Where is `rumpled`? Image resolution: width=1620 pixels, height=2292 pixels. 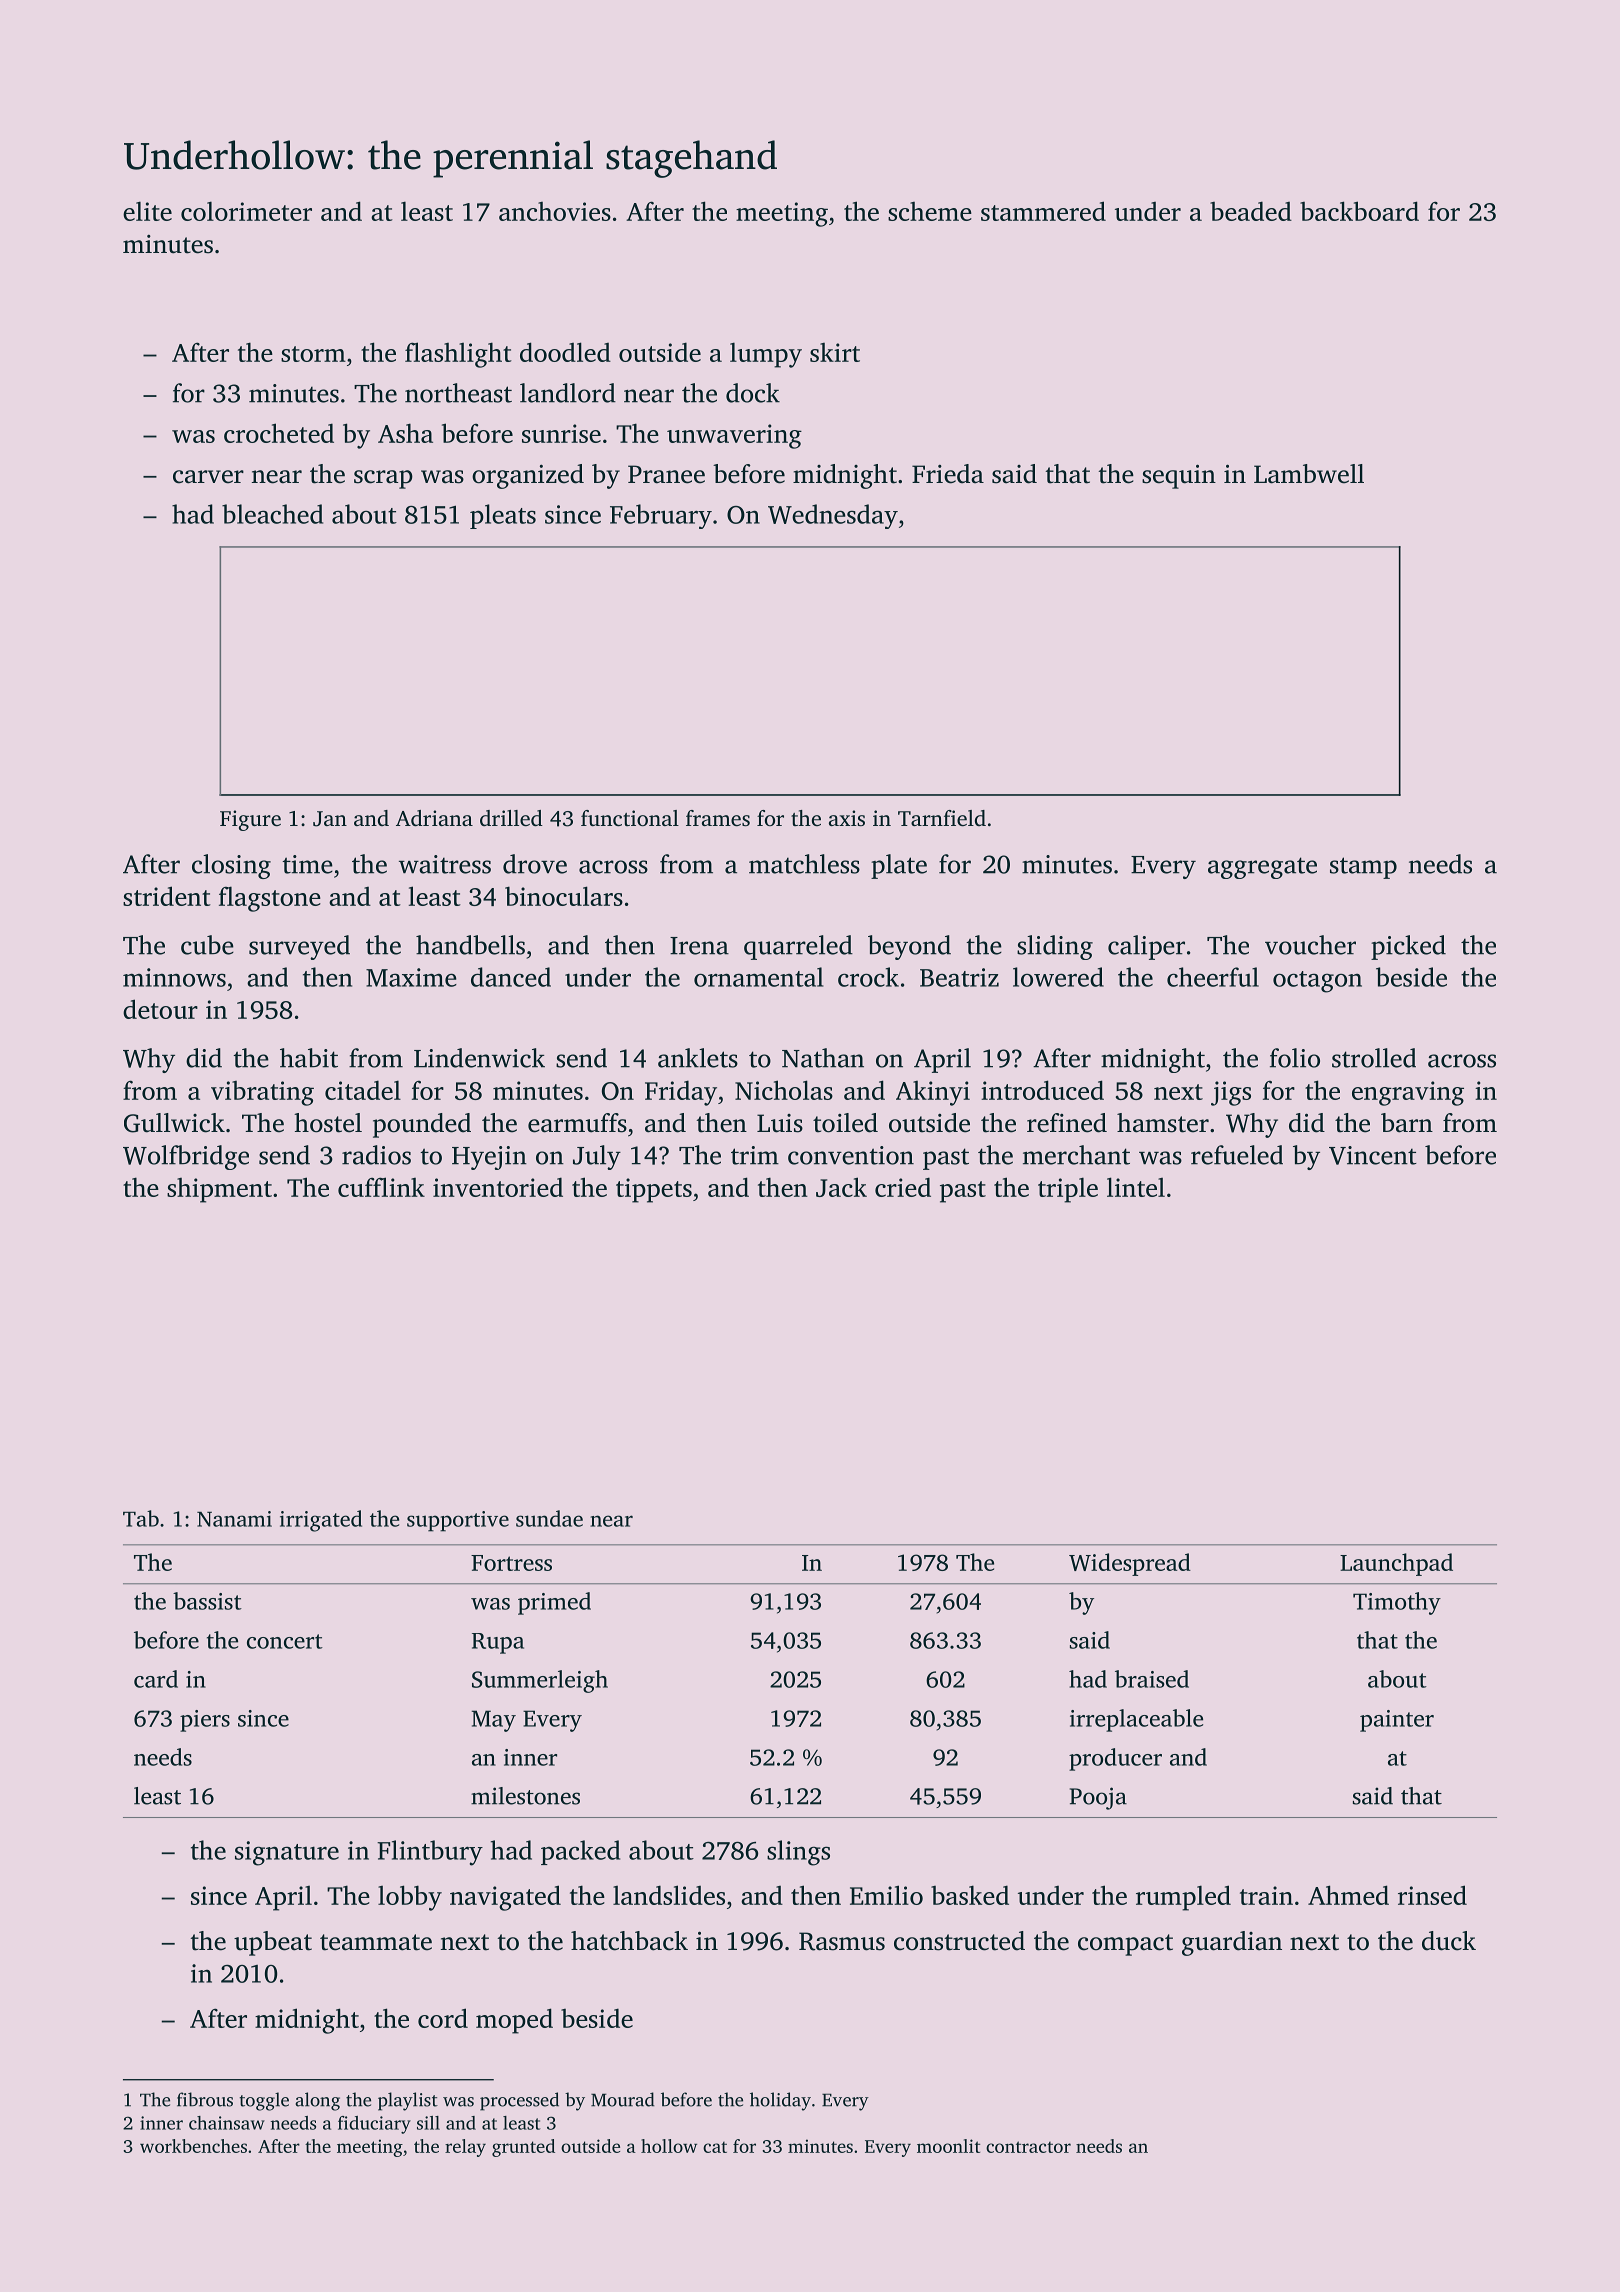 rumpled is located at coordinates (1183, 1898).
